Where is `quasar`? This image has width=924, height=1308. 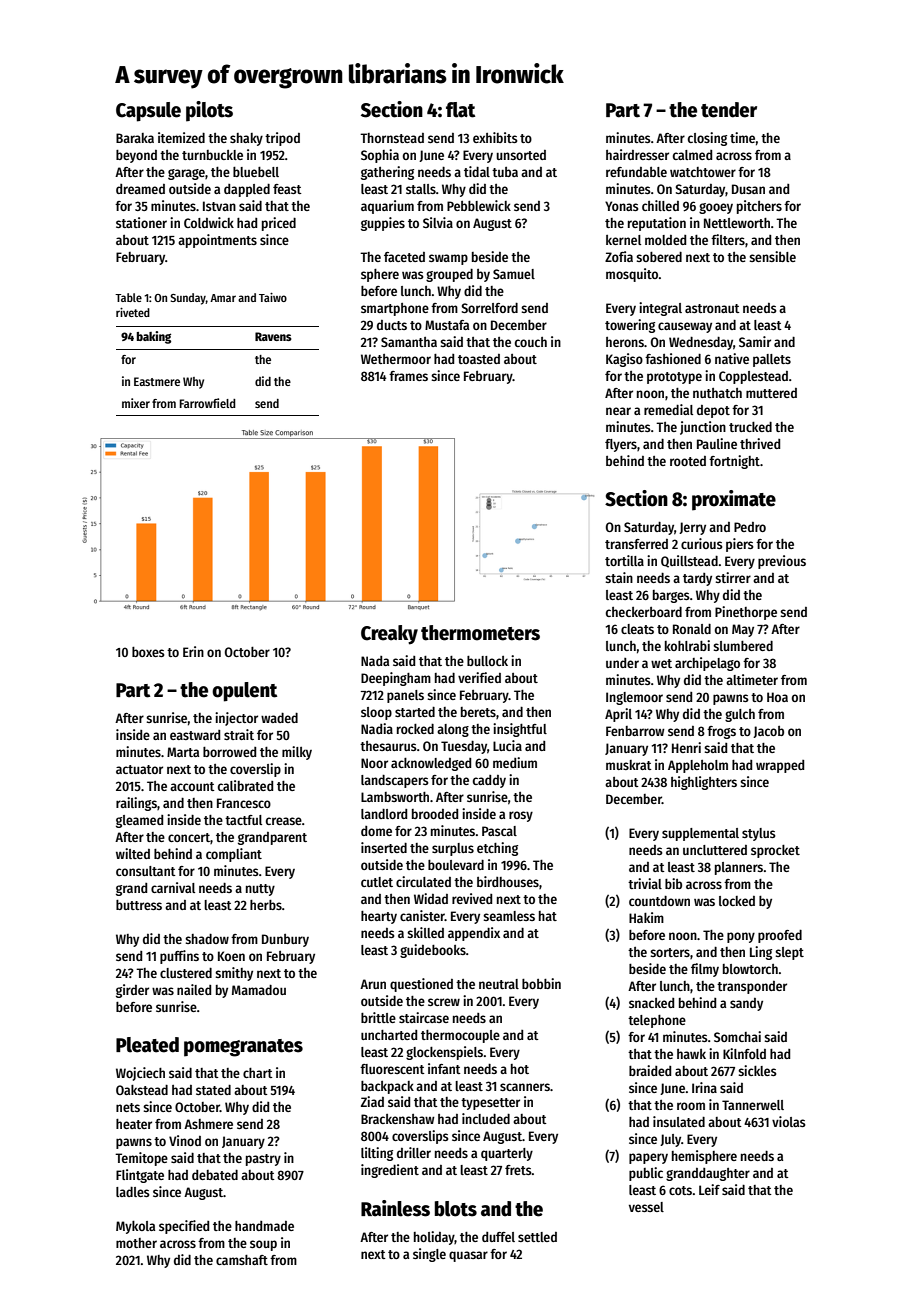 quasar is located at coordinates (468, 1256).
